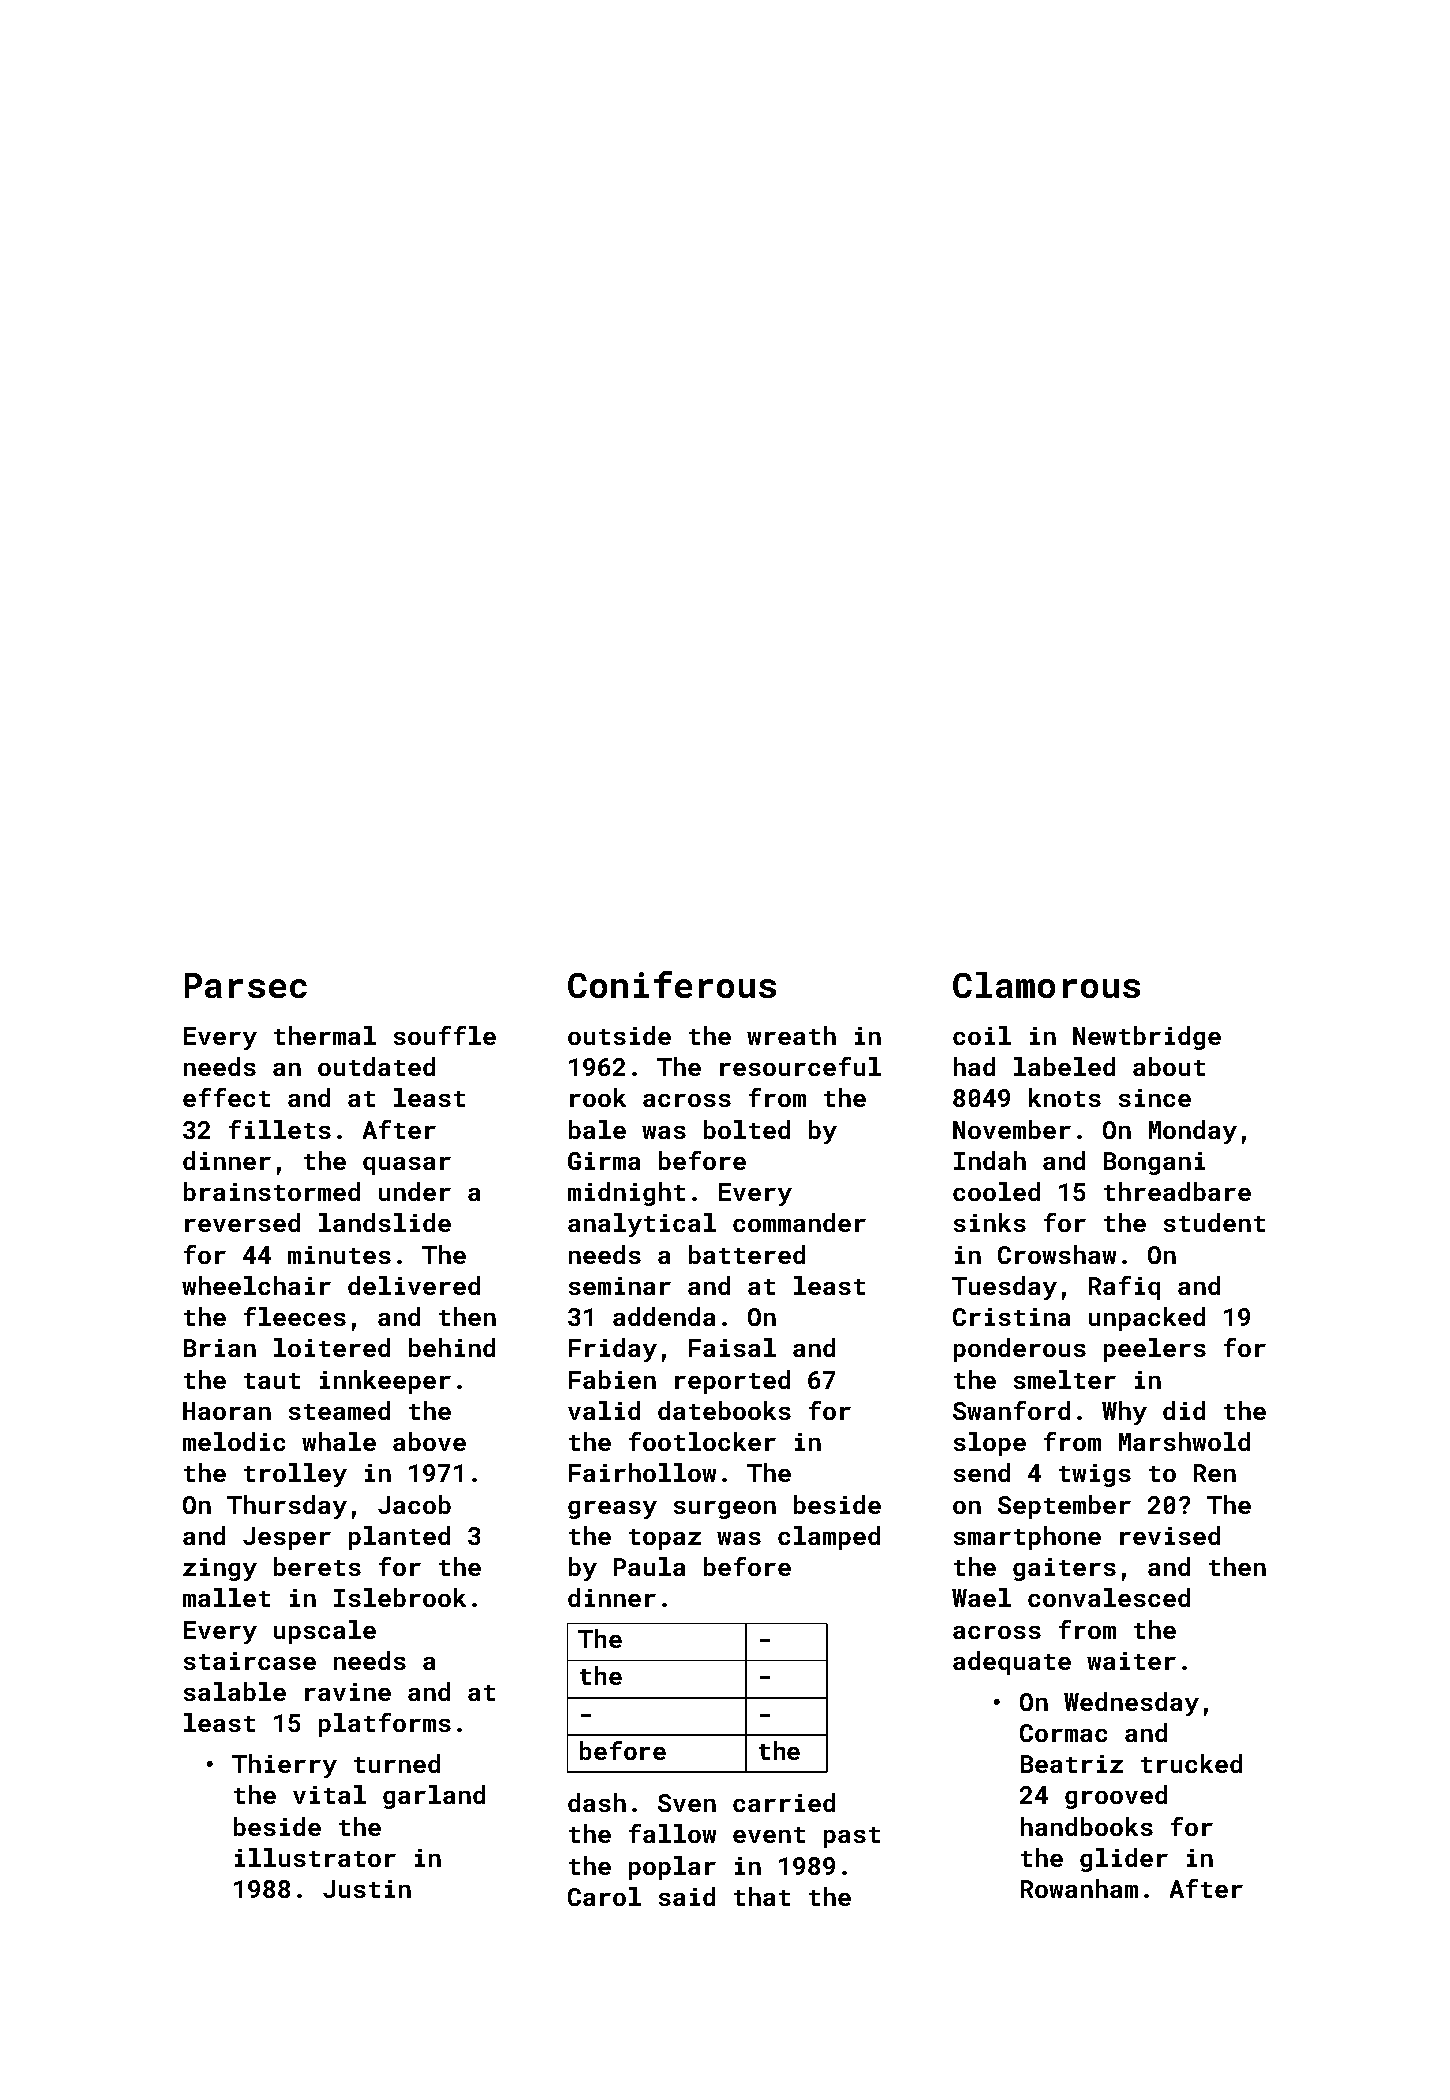  What do you see at coordinates (407, 1166) in the screenshot?
I see `quasar` at bounding box center [407, 1166].
